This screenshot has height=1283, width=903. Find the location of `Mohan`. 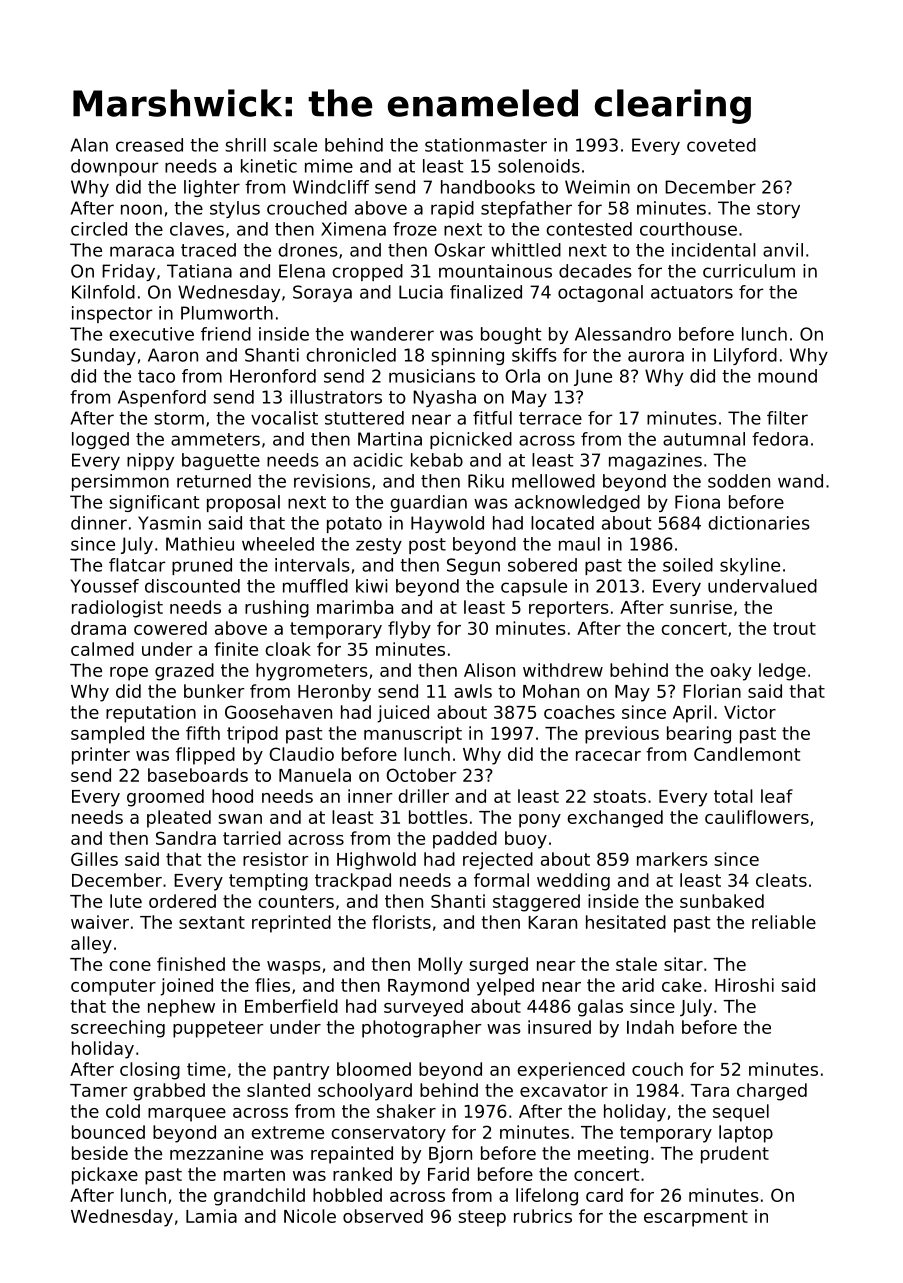

Mohan is located at coordinates (551, 691).
